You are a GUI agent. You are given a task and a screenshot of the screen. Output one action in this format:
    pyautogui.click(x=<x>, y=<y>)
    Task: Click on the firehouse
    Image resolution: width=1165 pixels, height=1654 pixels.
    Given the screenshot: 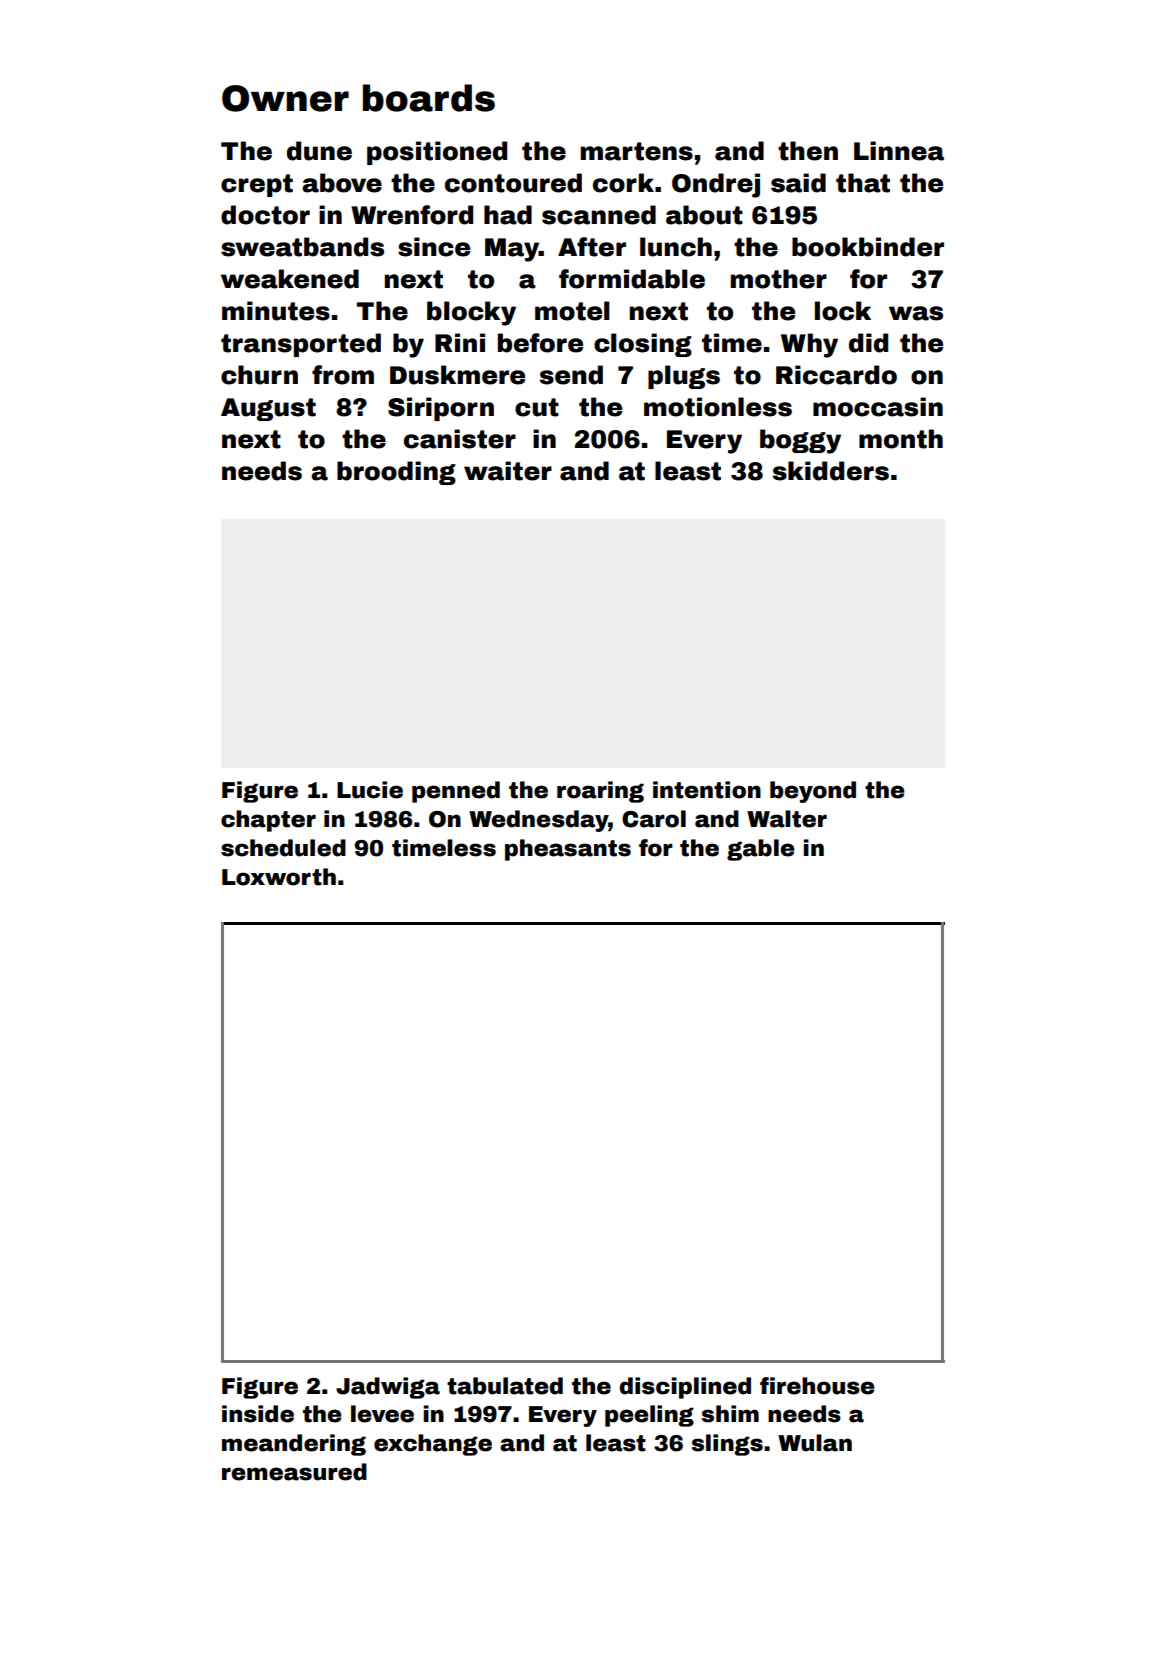 What is the action you would take?
    pyautogui.click(x=817, y=1386)
